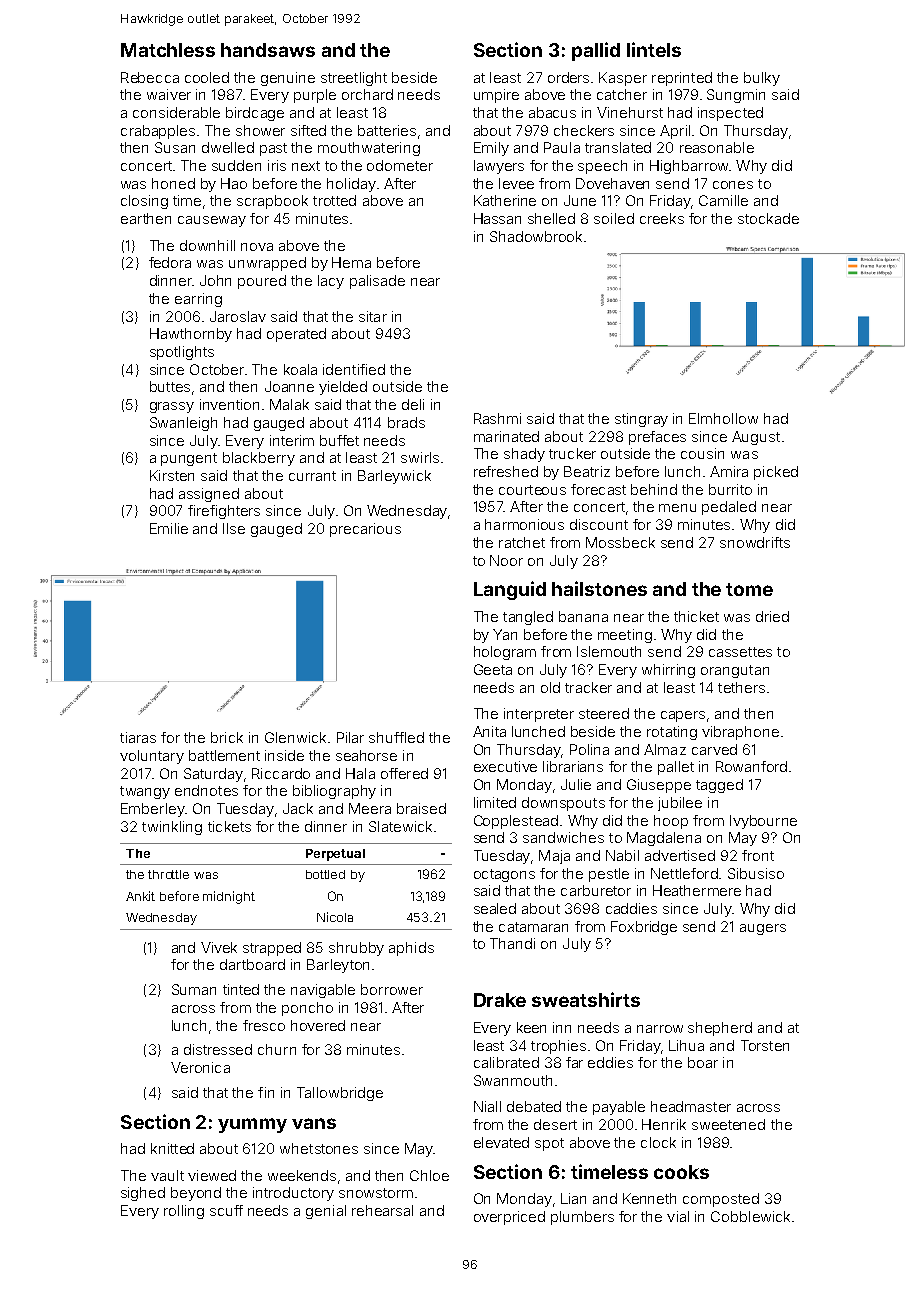  I want to click on hailstones, so click(599, 588).
